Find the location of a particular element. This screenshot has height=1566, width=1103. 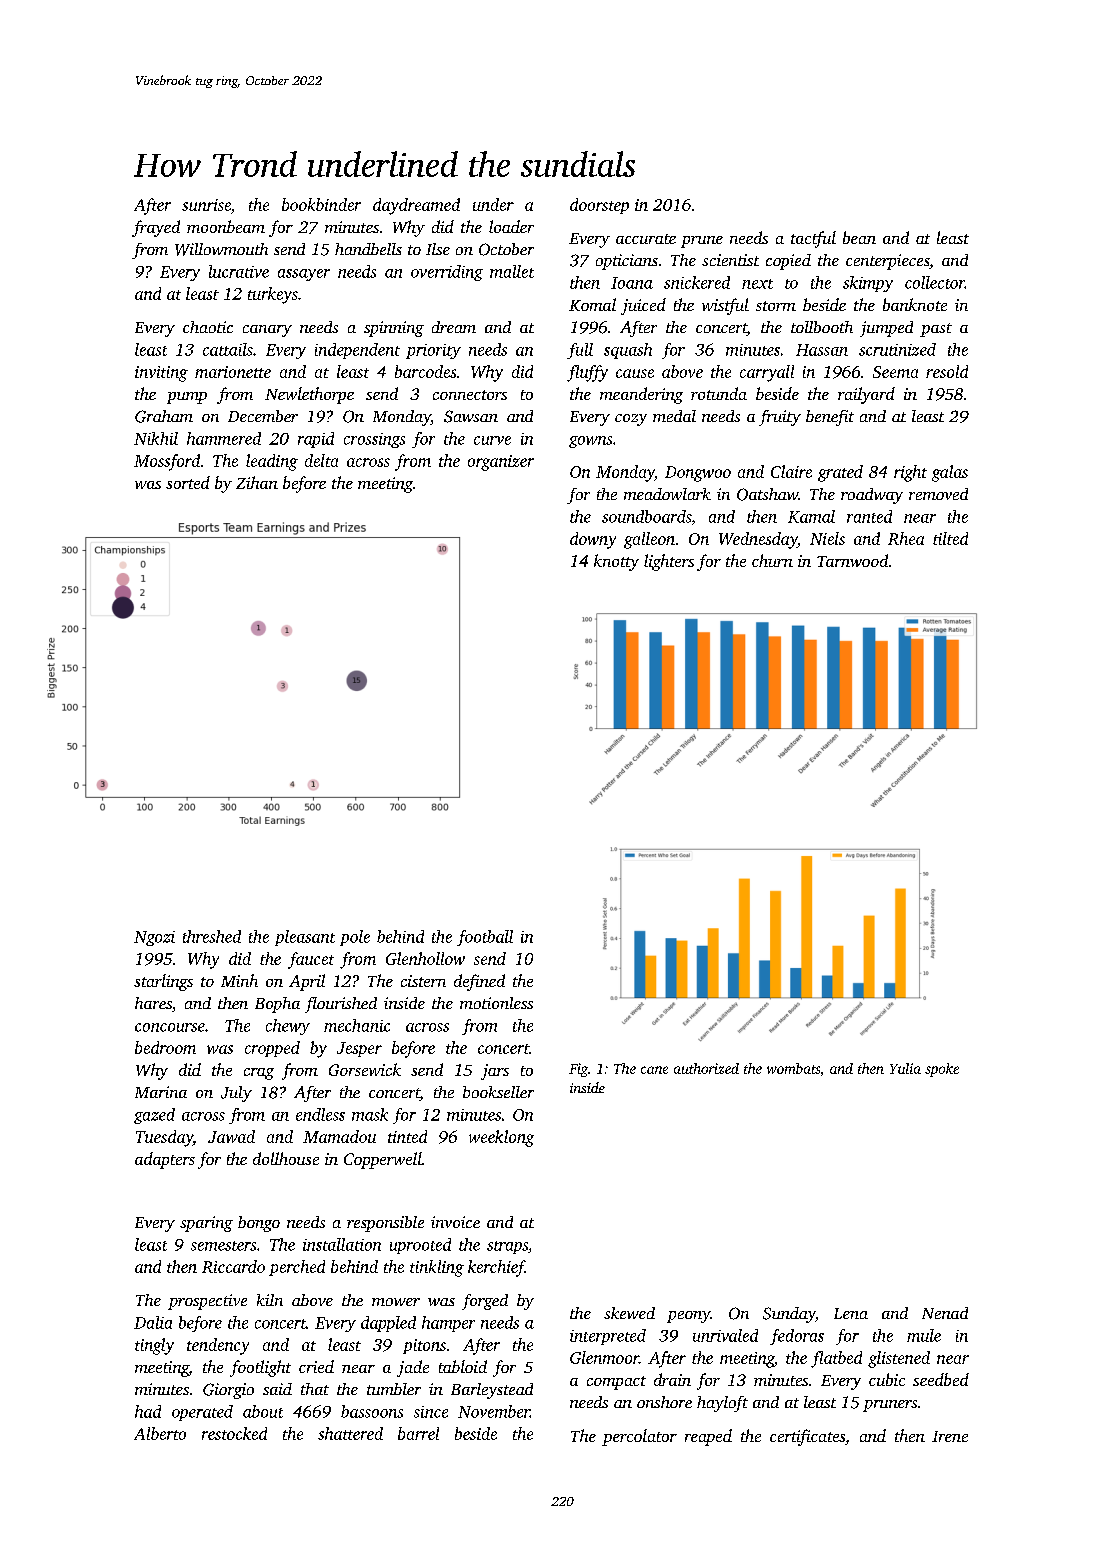

compact is located at coordinates (616, 1383).
